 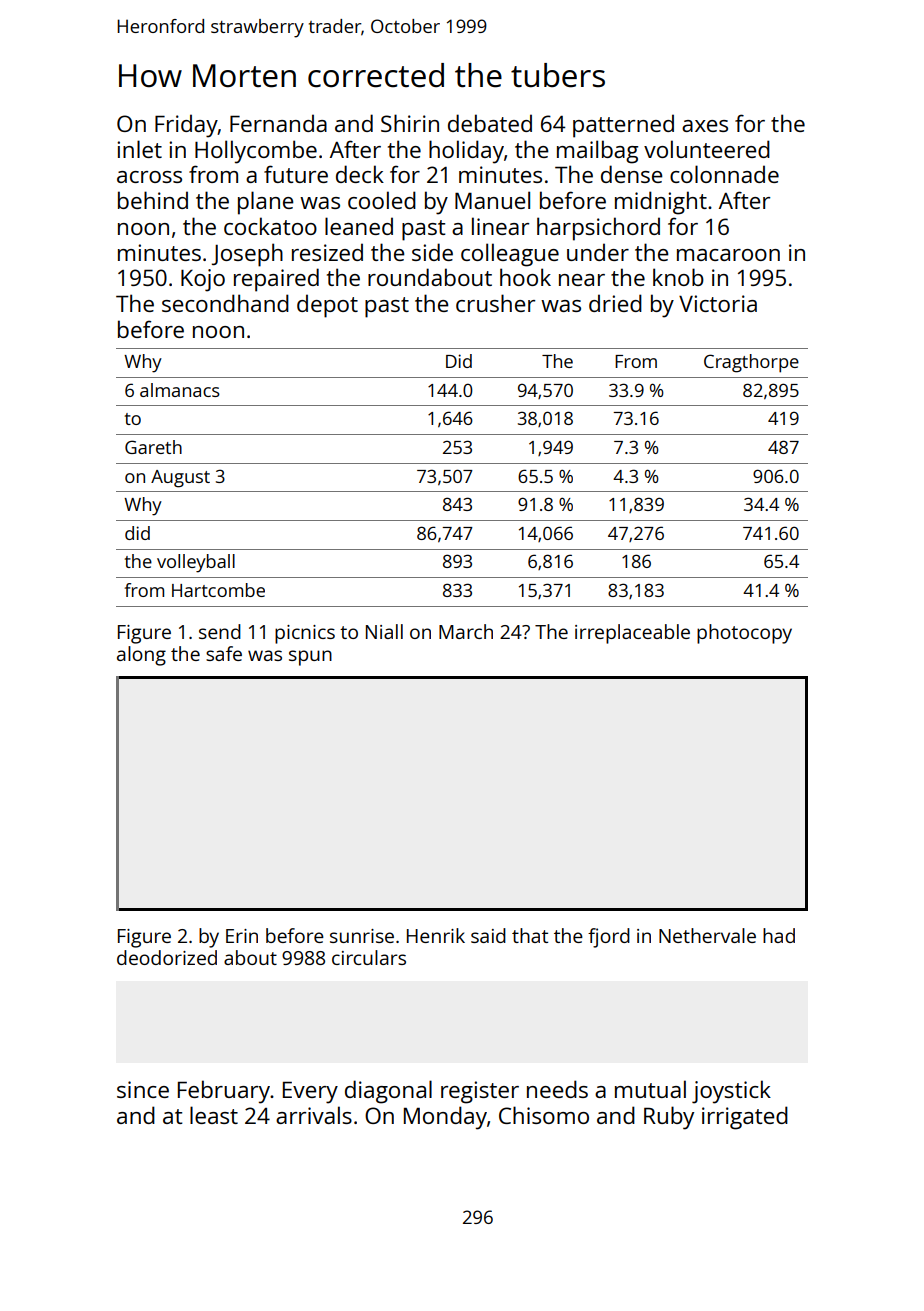 What do you see at coordinates (707, 149) in the image?
I see `volunteered` at bounding box center [707, 149].
